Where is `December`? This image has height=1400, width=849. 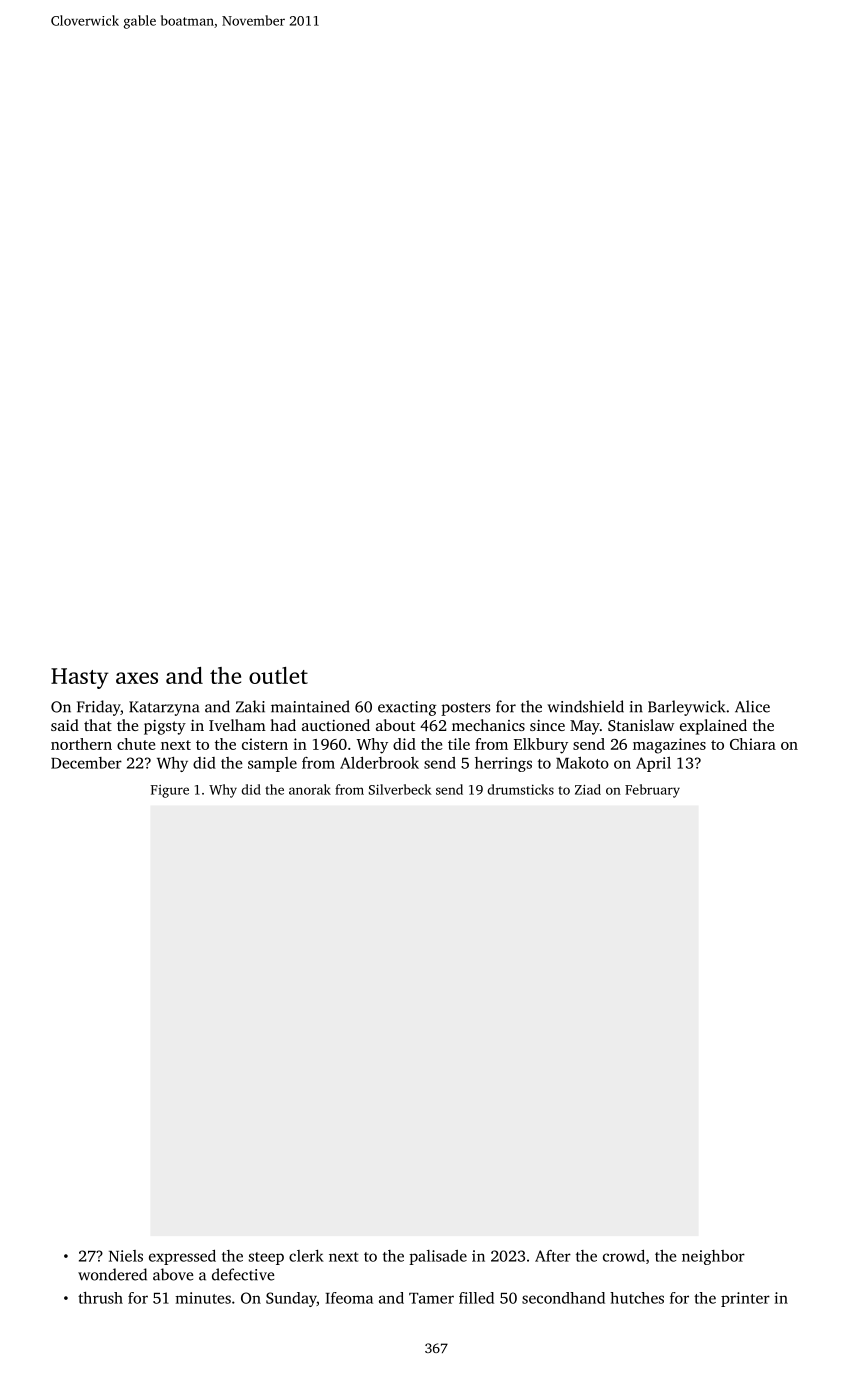 December is located at coordinates (86, 763).
